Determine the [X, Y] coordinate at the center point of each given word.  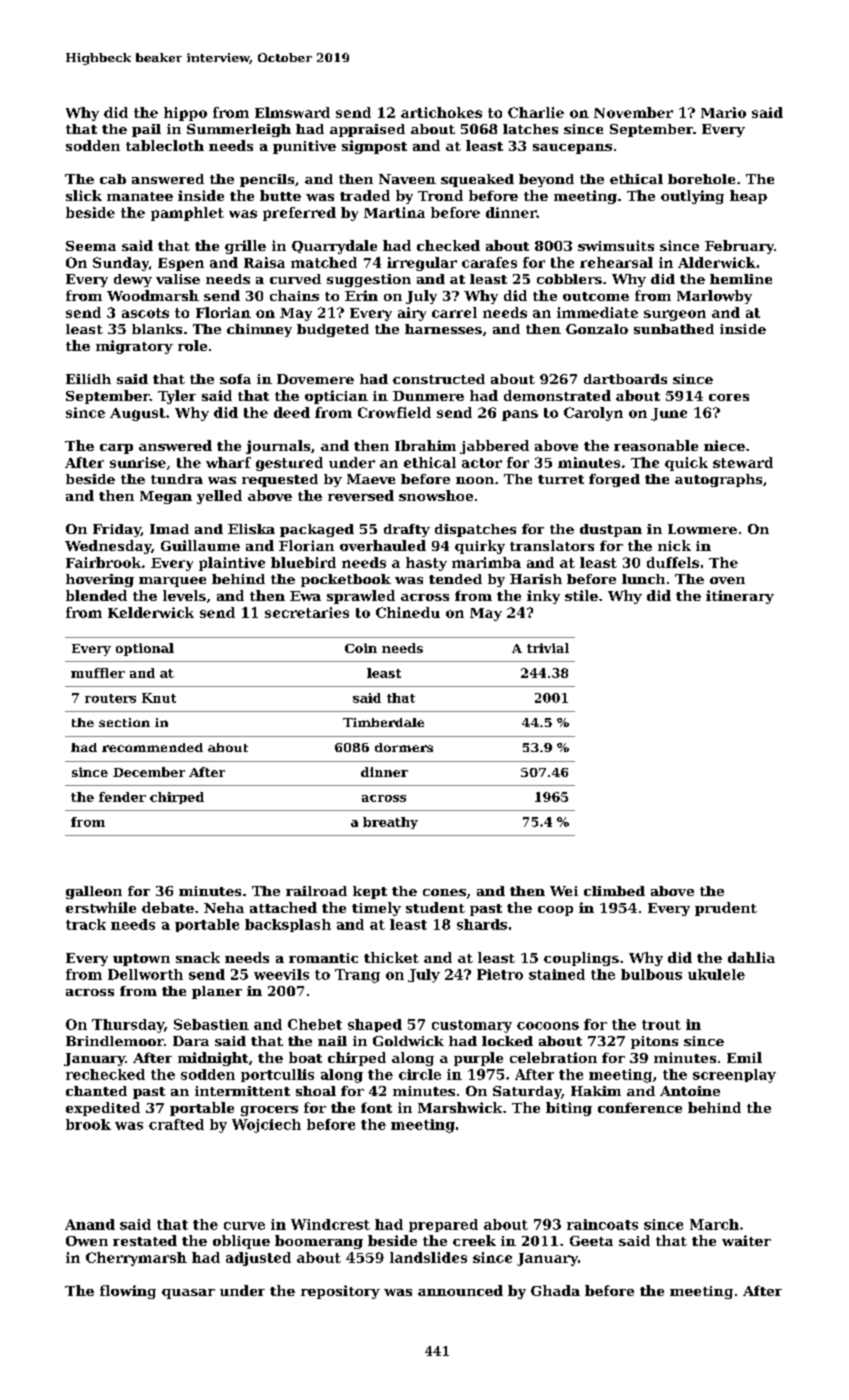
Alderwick [717, 262]
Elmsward [292, 112]
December [149, 772]
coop [555, 911]
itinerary [740, 597]
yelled [219, 497]
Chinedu [408, 612]
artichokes [441, 112]
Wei [564, 891]
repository [340, 1292]
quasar [188, 1294]
